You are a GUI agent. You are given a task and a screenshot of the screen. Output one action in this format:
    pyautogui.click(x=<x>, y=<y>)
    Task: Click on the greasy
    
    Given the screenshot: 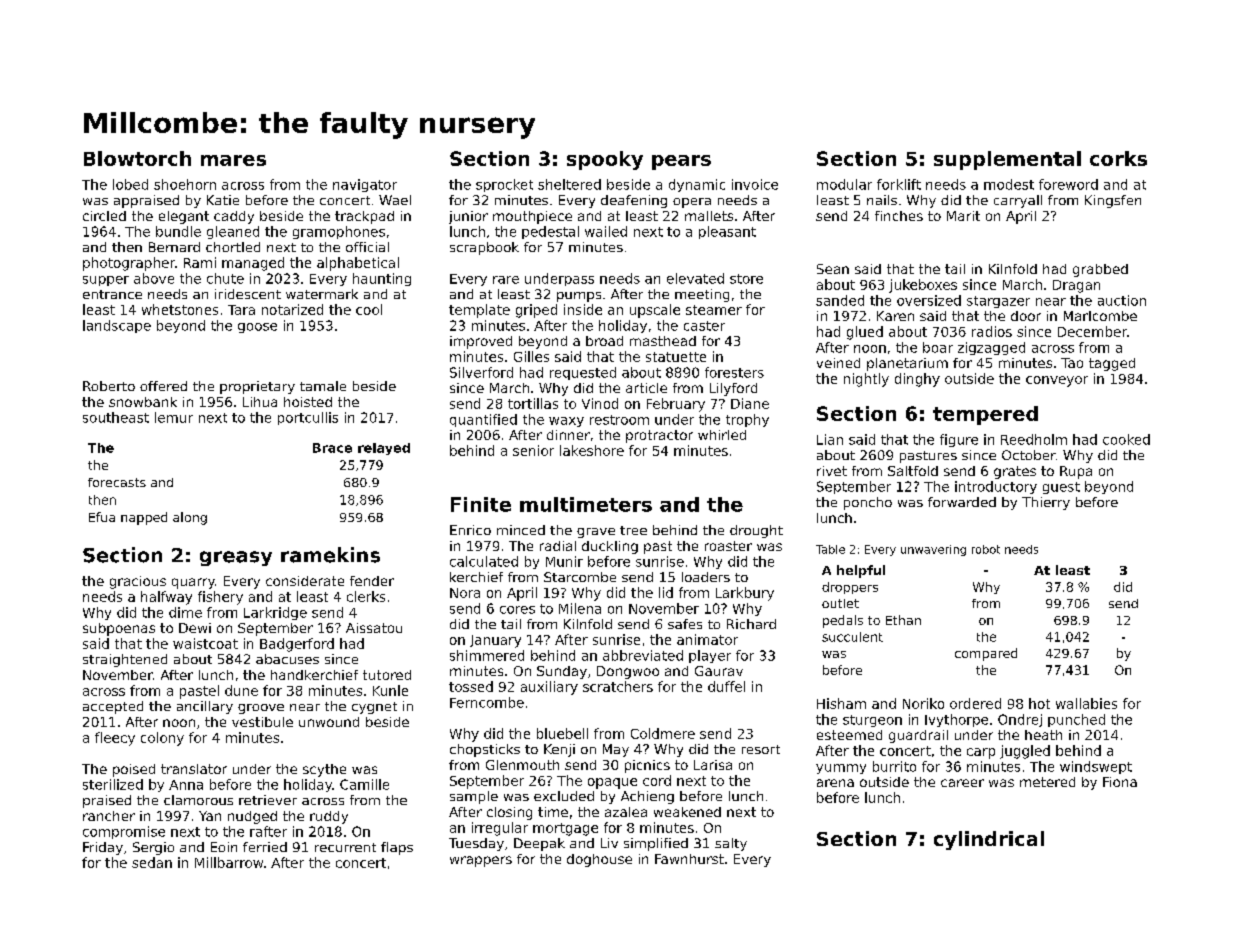 What is the action you would take?
    pyautogui.click(x=236, y=558)
